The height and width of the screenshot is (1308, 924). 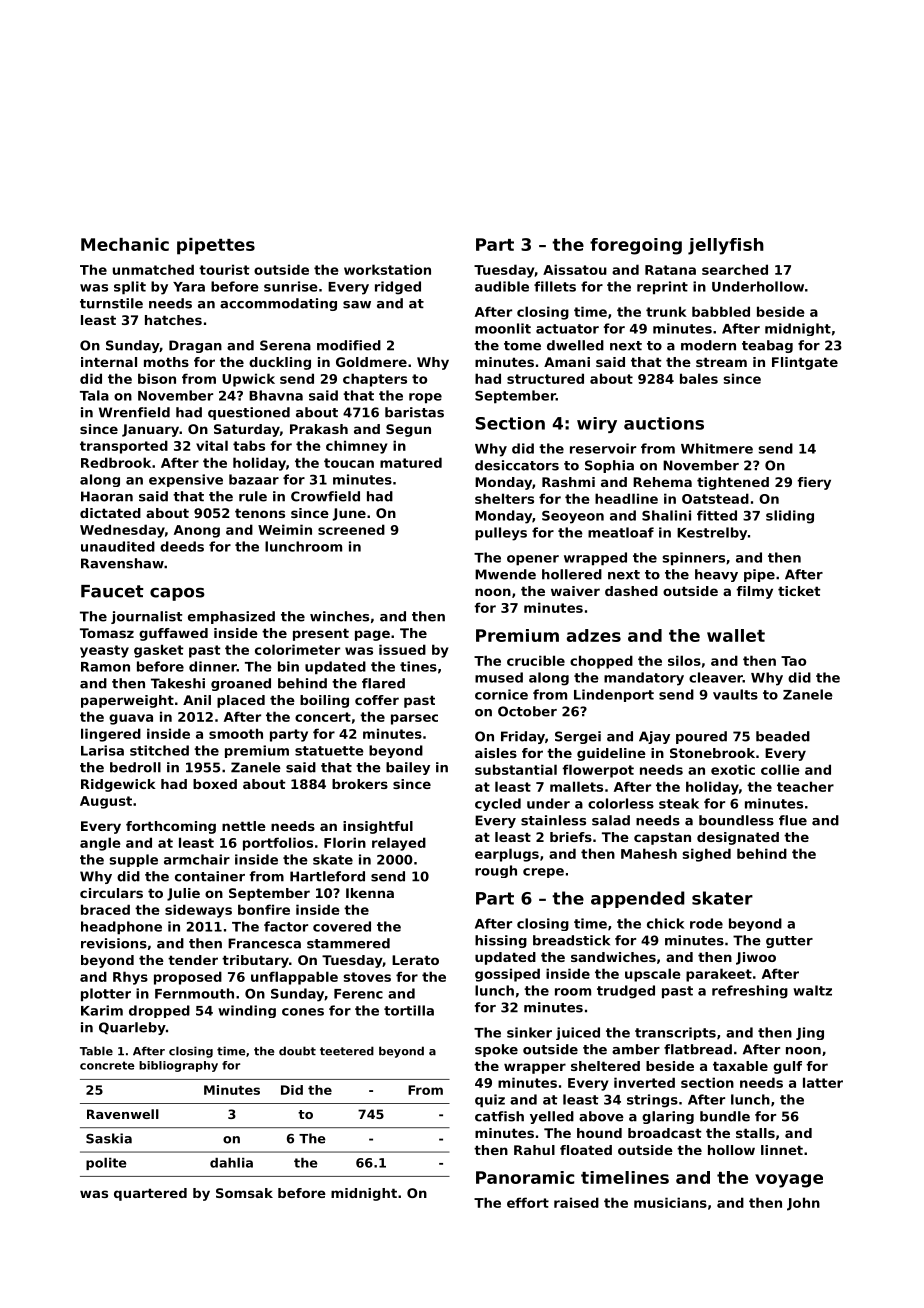 What do you see at coordinates (814, 483) in the screenshot?
I see `fiery` at bounding box center [814, 483].
